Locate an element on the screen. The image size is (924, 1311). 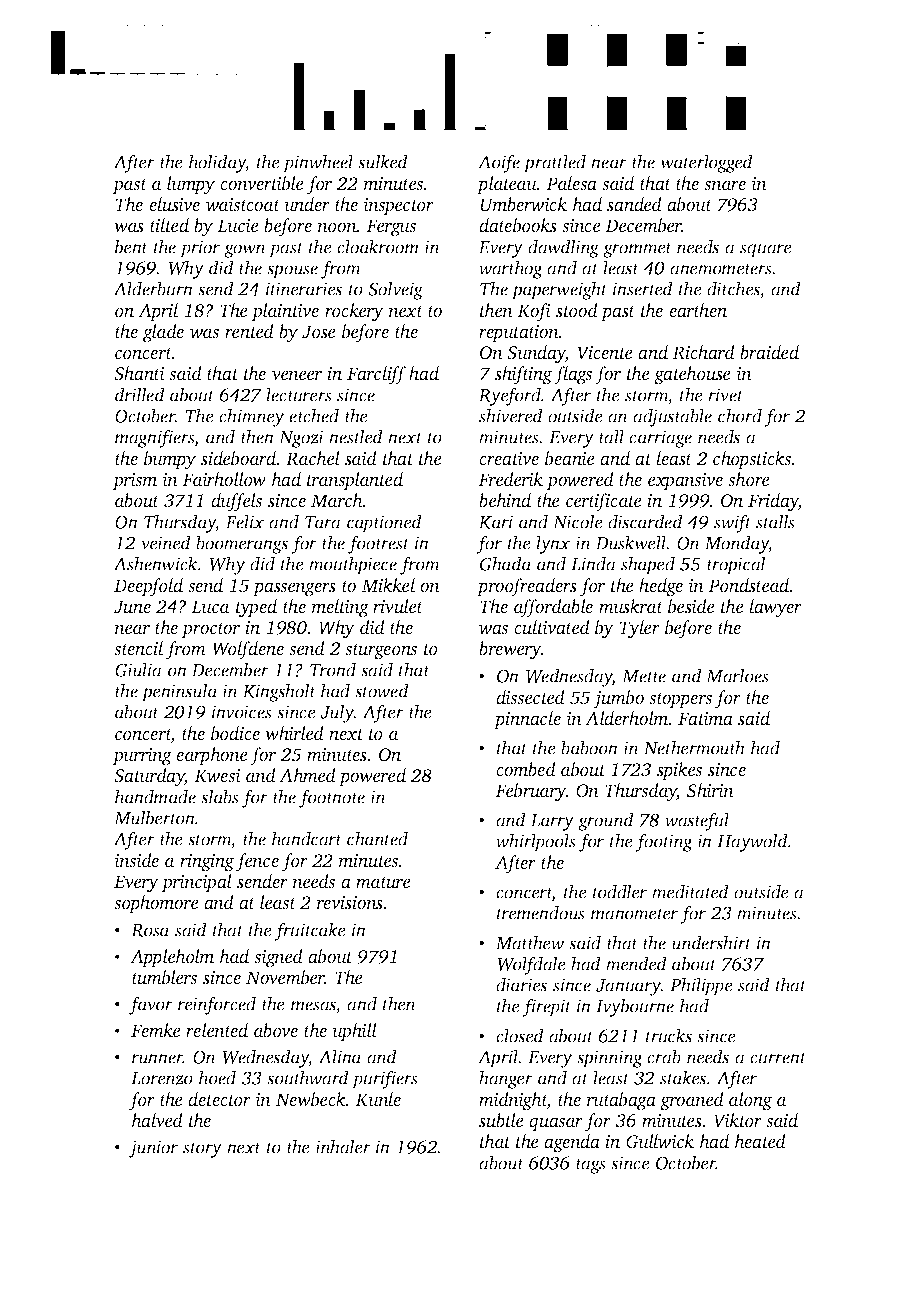
chimney is located at coordinates (252, 417).
